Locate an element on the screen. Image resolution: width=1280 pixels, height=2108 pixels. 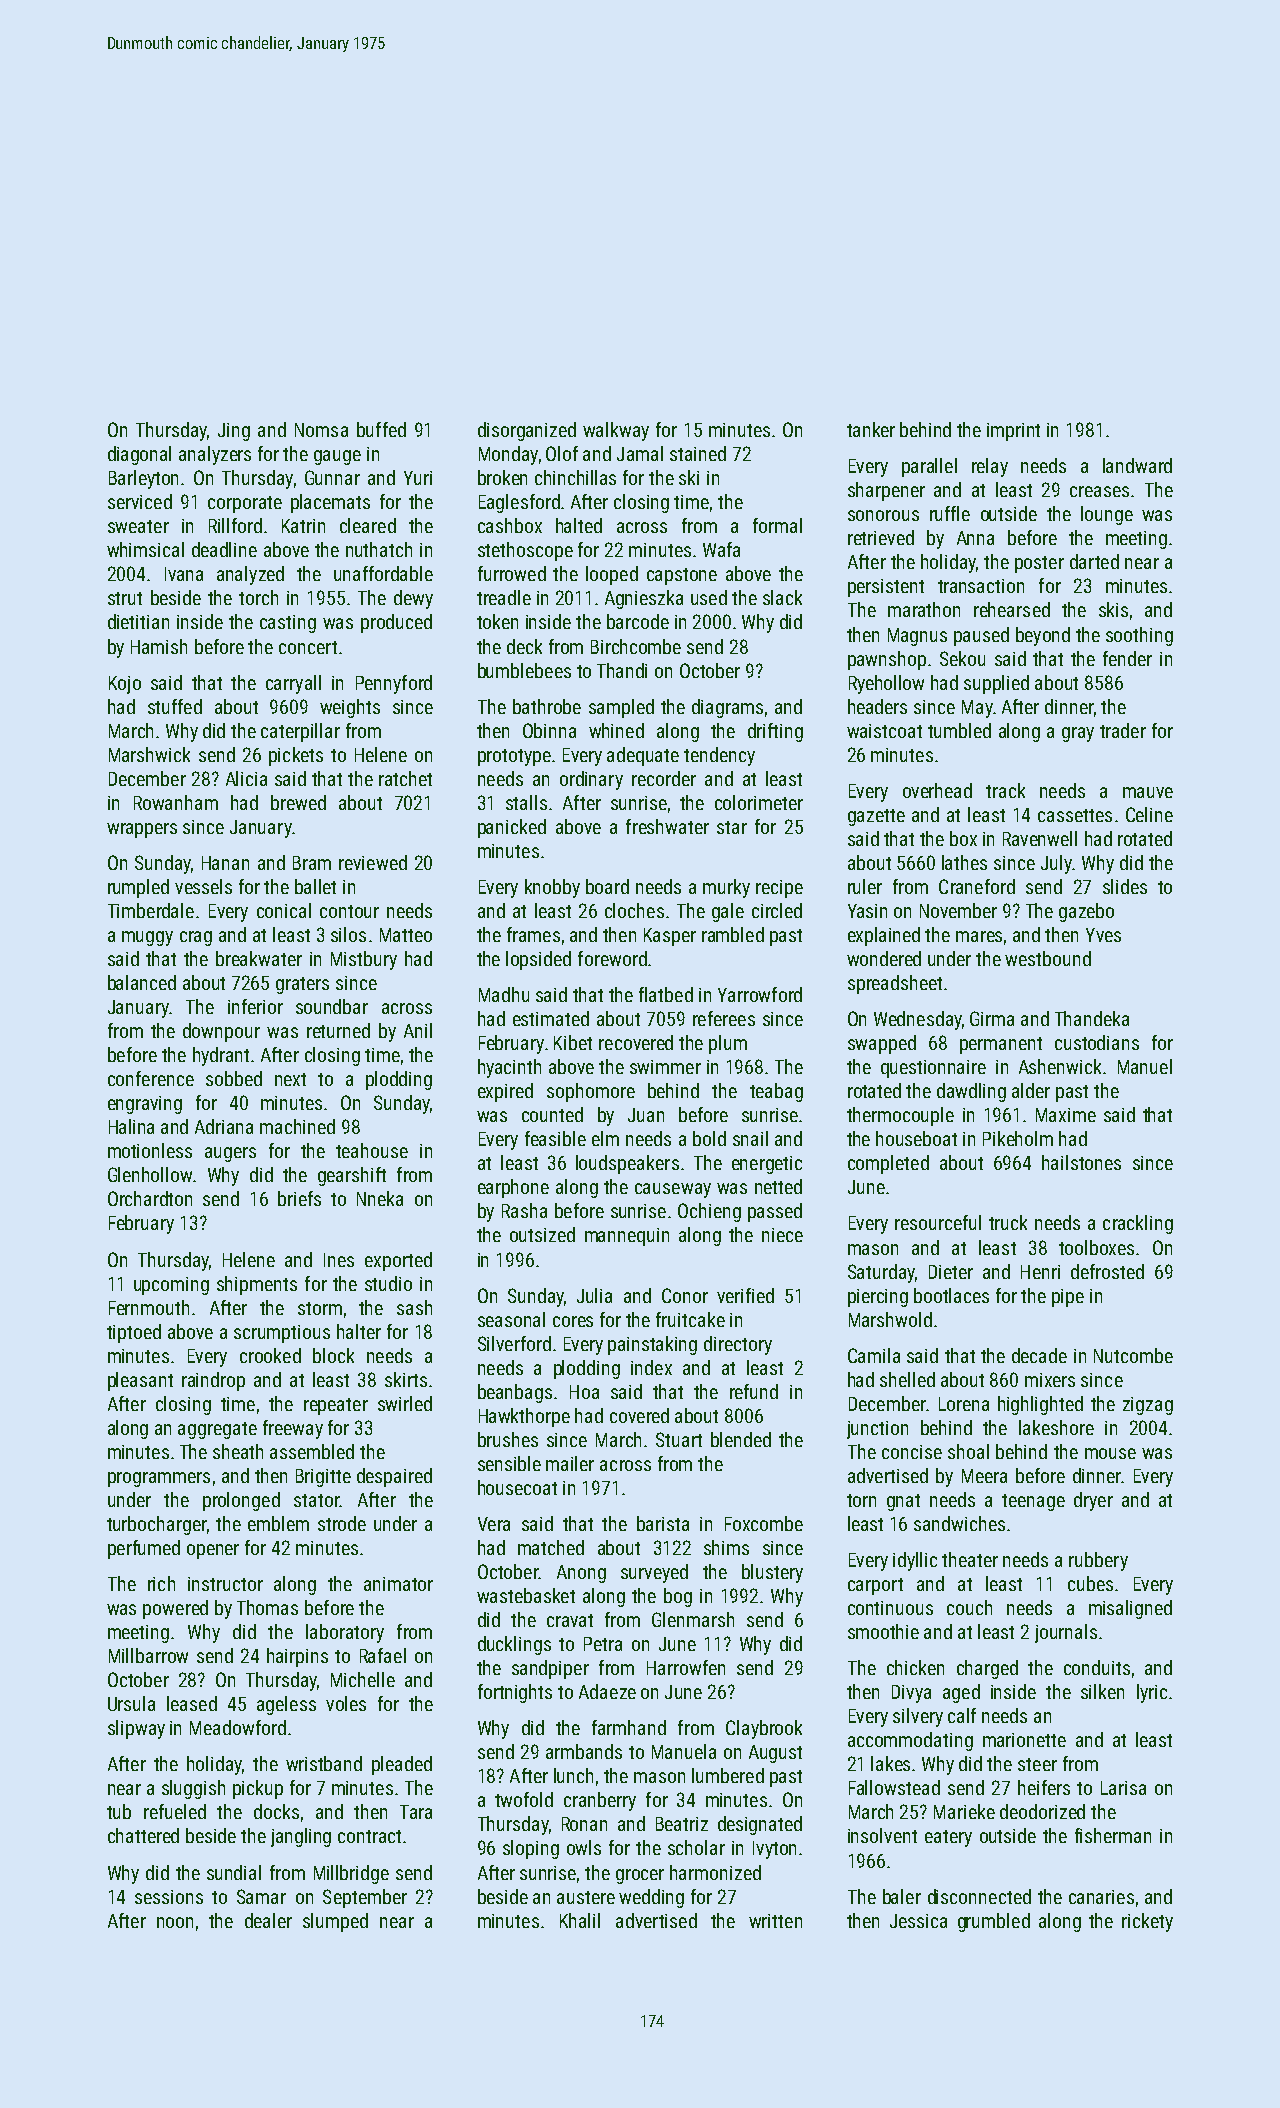
stethoscope is located at coordinates (525, 551).
